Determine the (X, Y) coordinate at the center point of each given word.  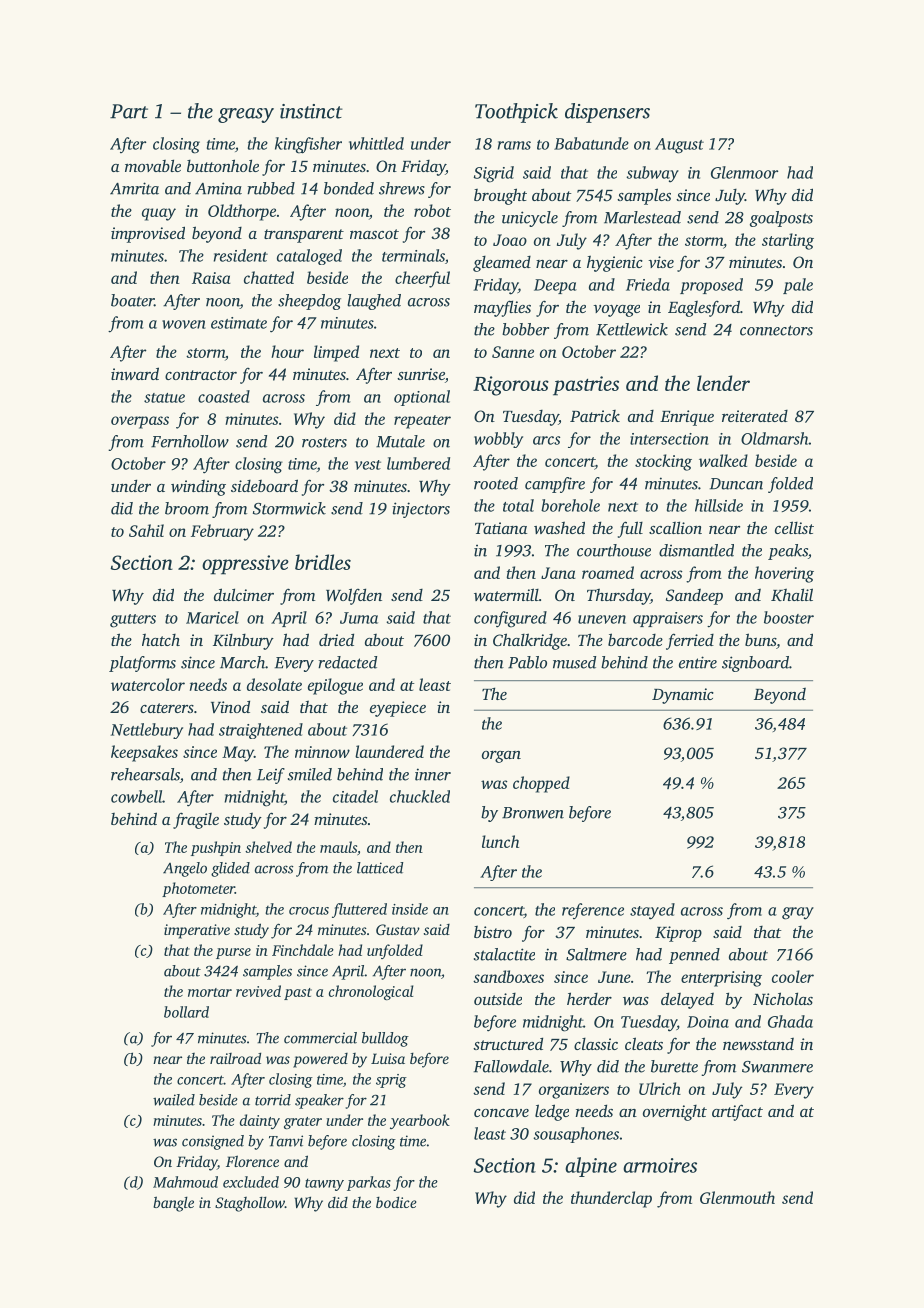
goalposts (781, 219)
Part (129, 111)
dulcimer (244, 594)
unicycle (530, 219)
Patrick (595, 416)
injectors (421, 510)
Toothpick (516, 113)
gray (798, 913)
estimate (239, 323)
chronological (371, 992)
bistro (493, 932)
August (679, 146)
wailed (174, 1100)
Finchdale (303, 950)
